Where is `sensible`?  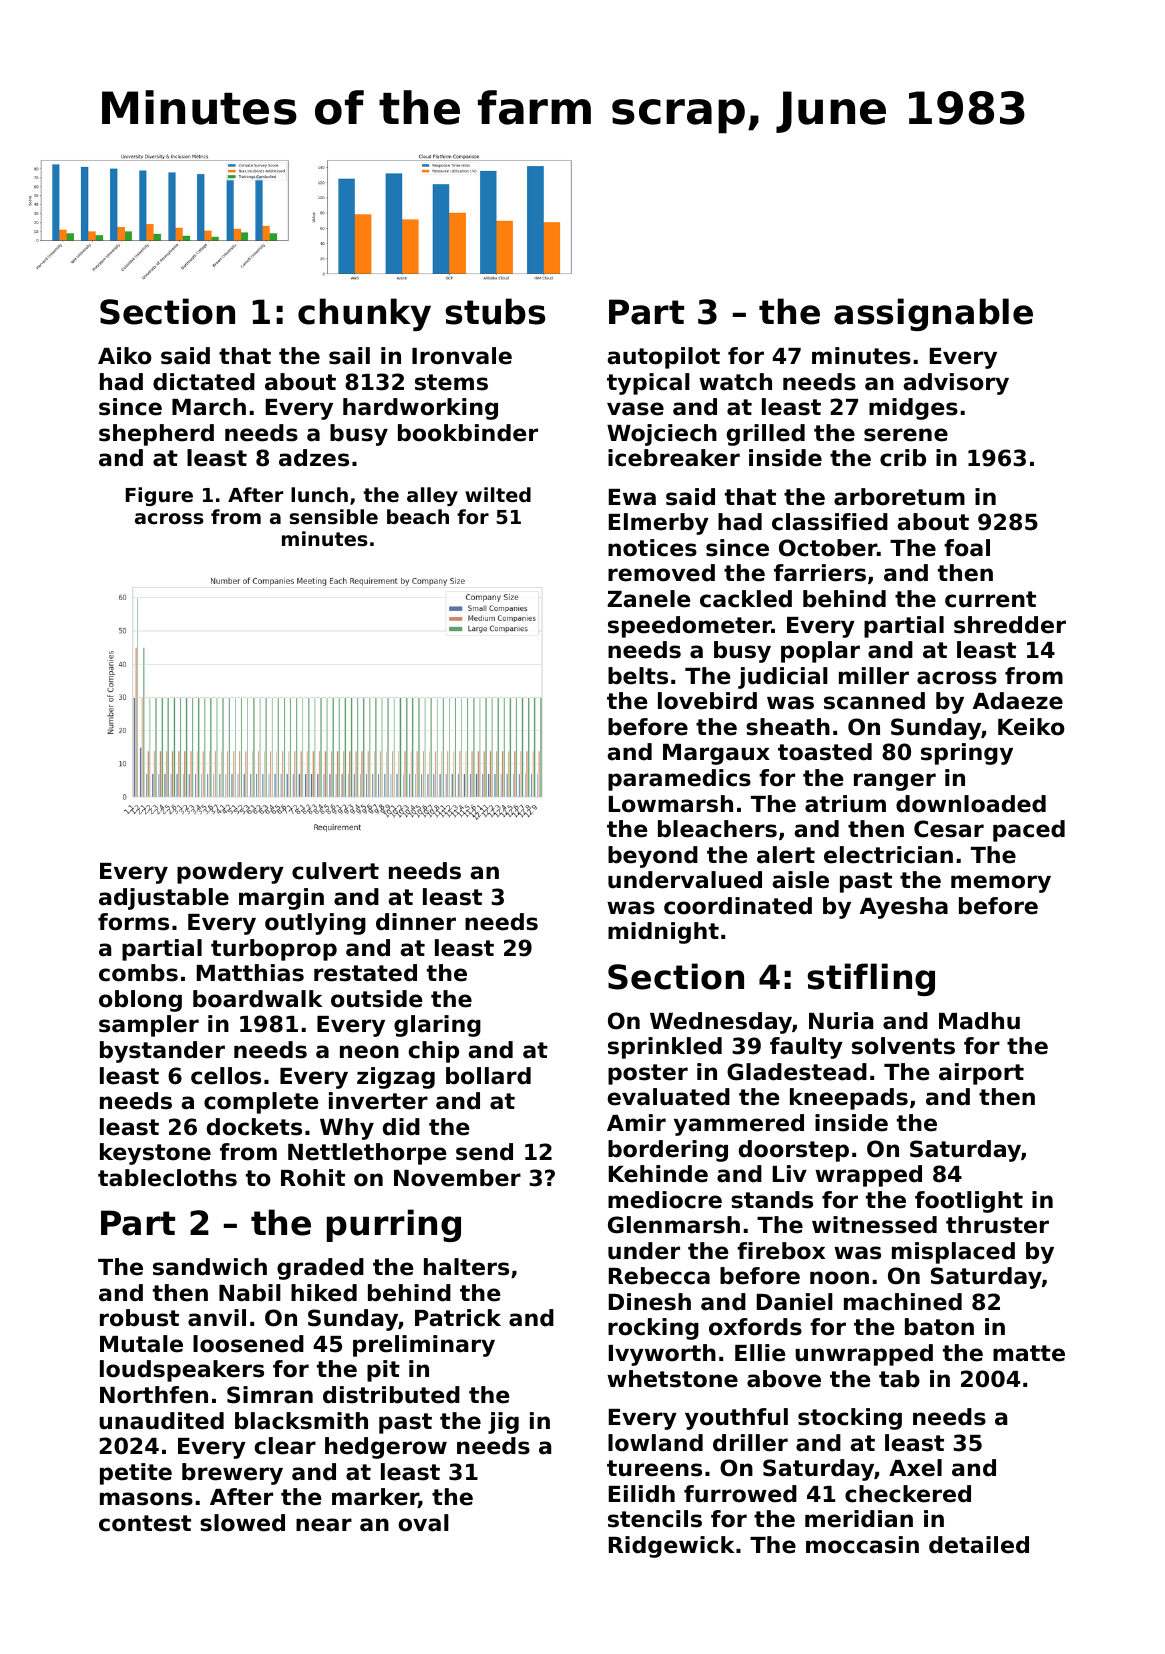 sensible is located at coordinates (334, 517).
